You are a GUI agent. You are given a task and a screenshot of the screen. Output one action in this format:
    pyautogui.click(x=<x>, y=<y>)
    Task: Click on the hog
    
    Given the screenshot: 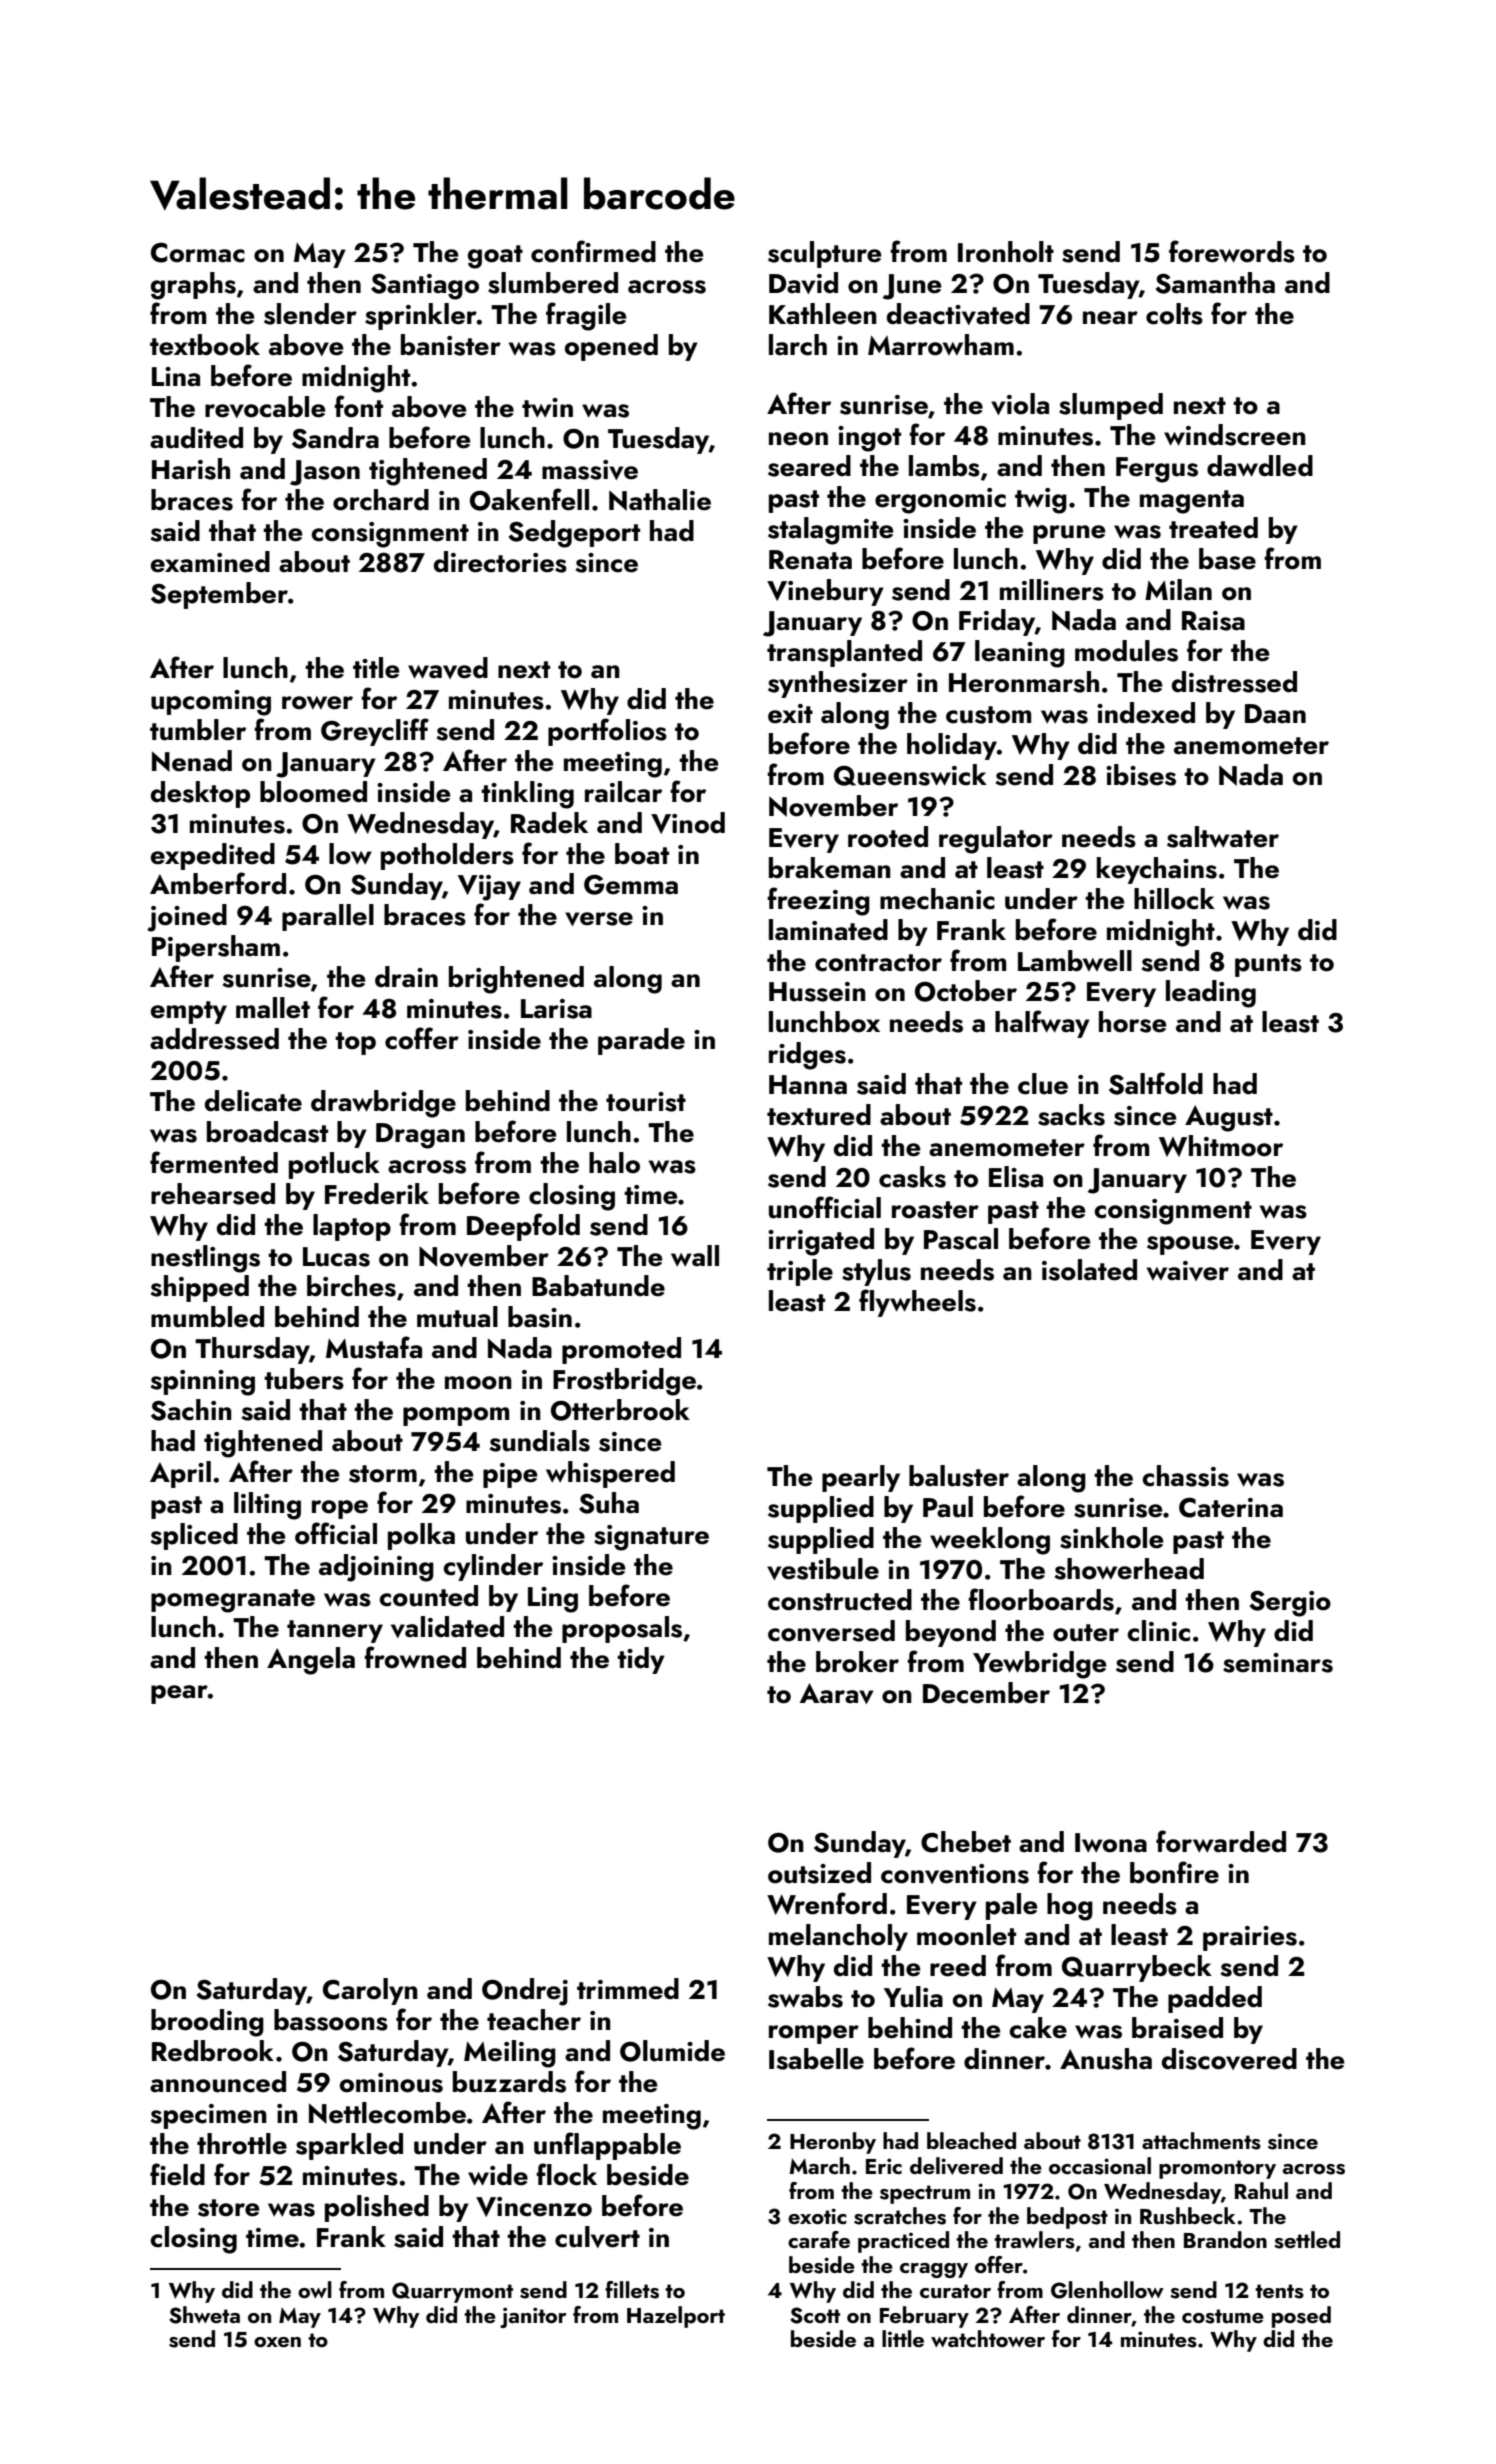 What is the action you would take?
    pyautogui.click(x=1070, y=1907)
